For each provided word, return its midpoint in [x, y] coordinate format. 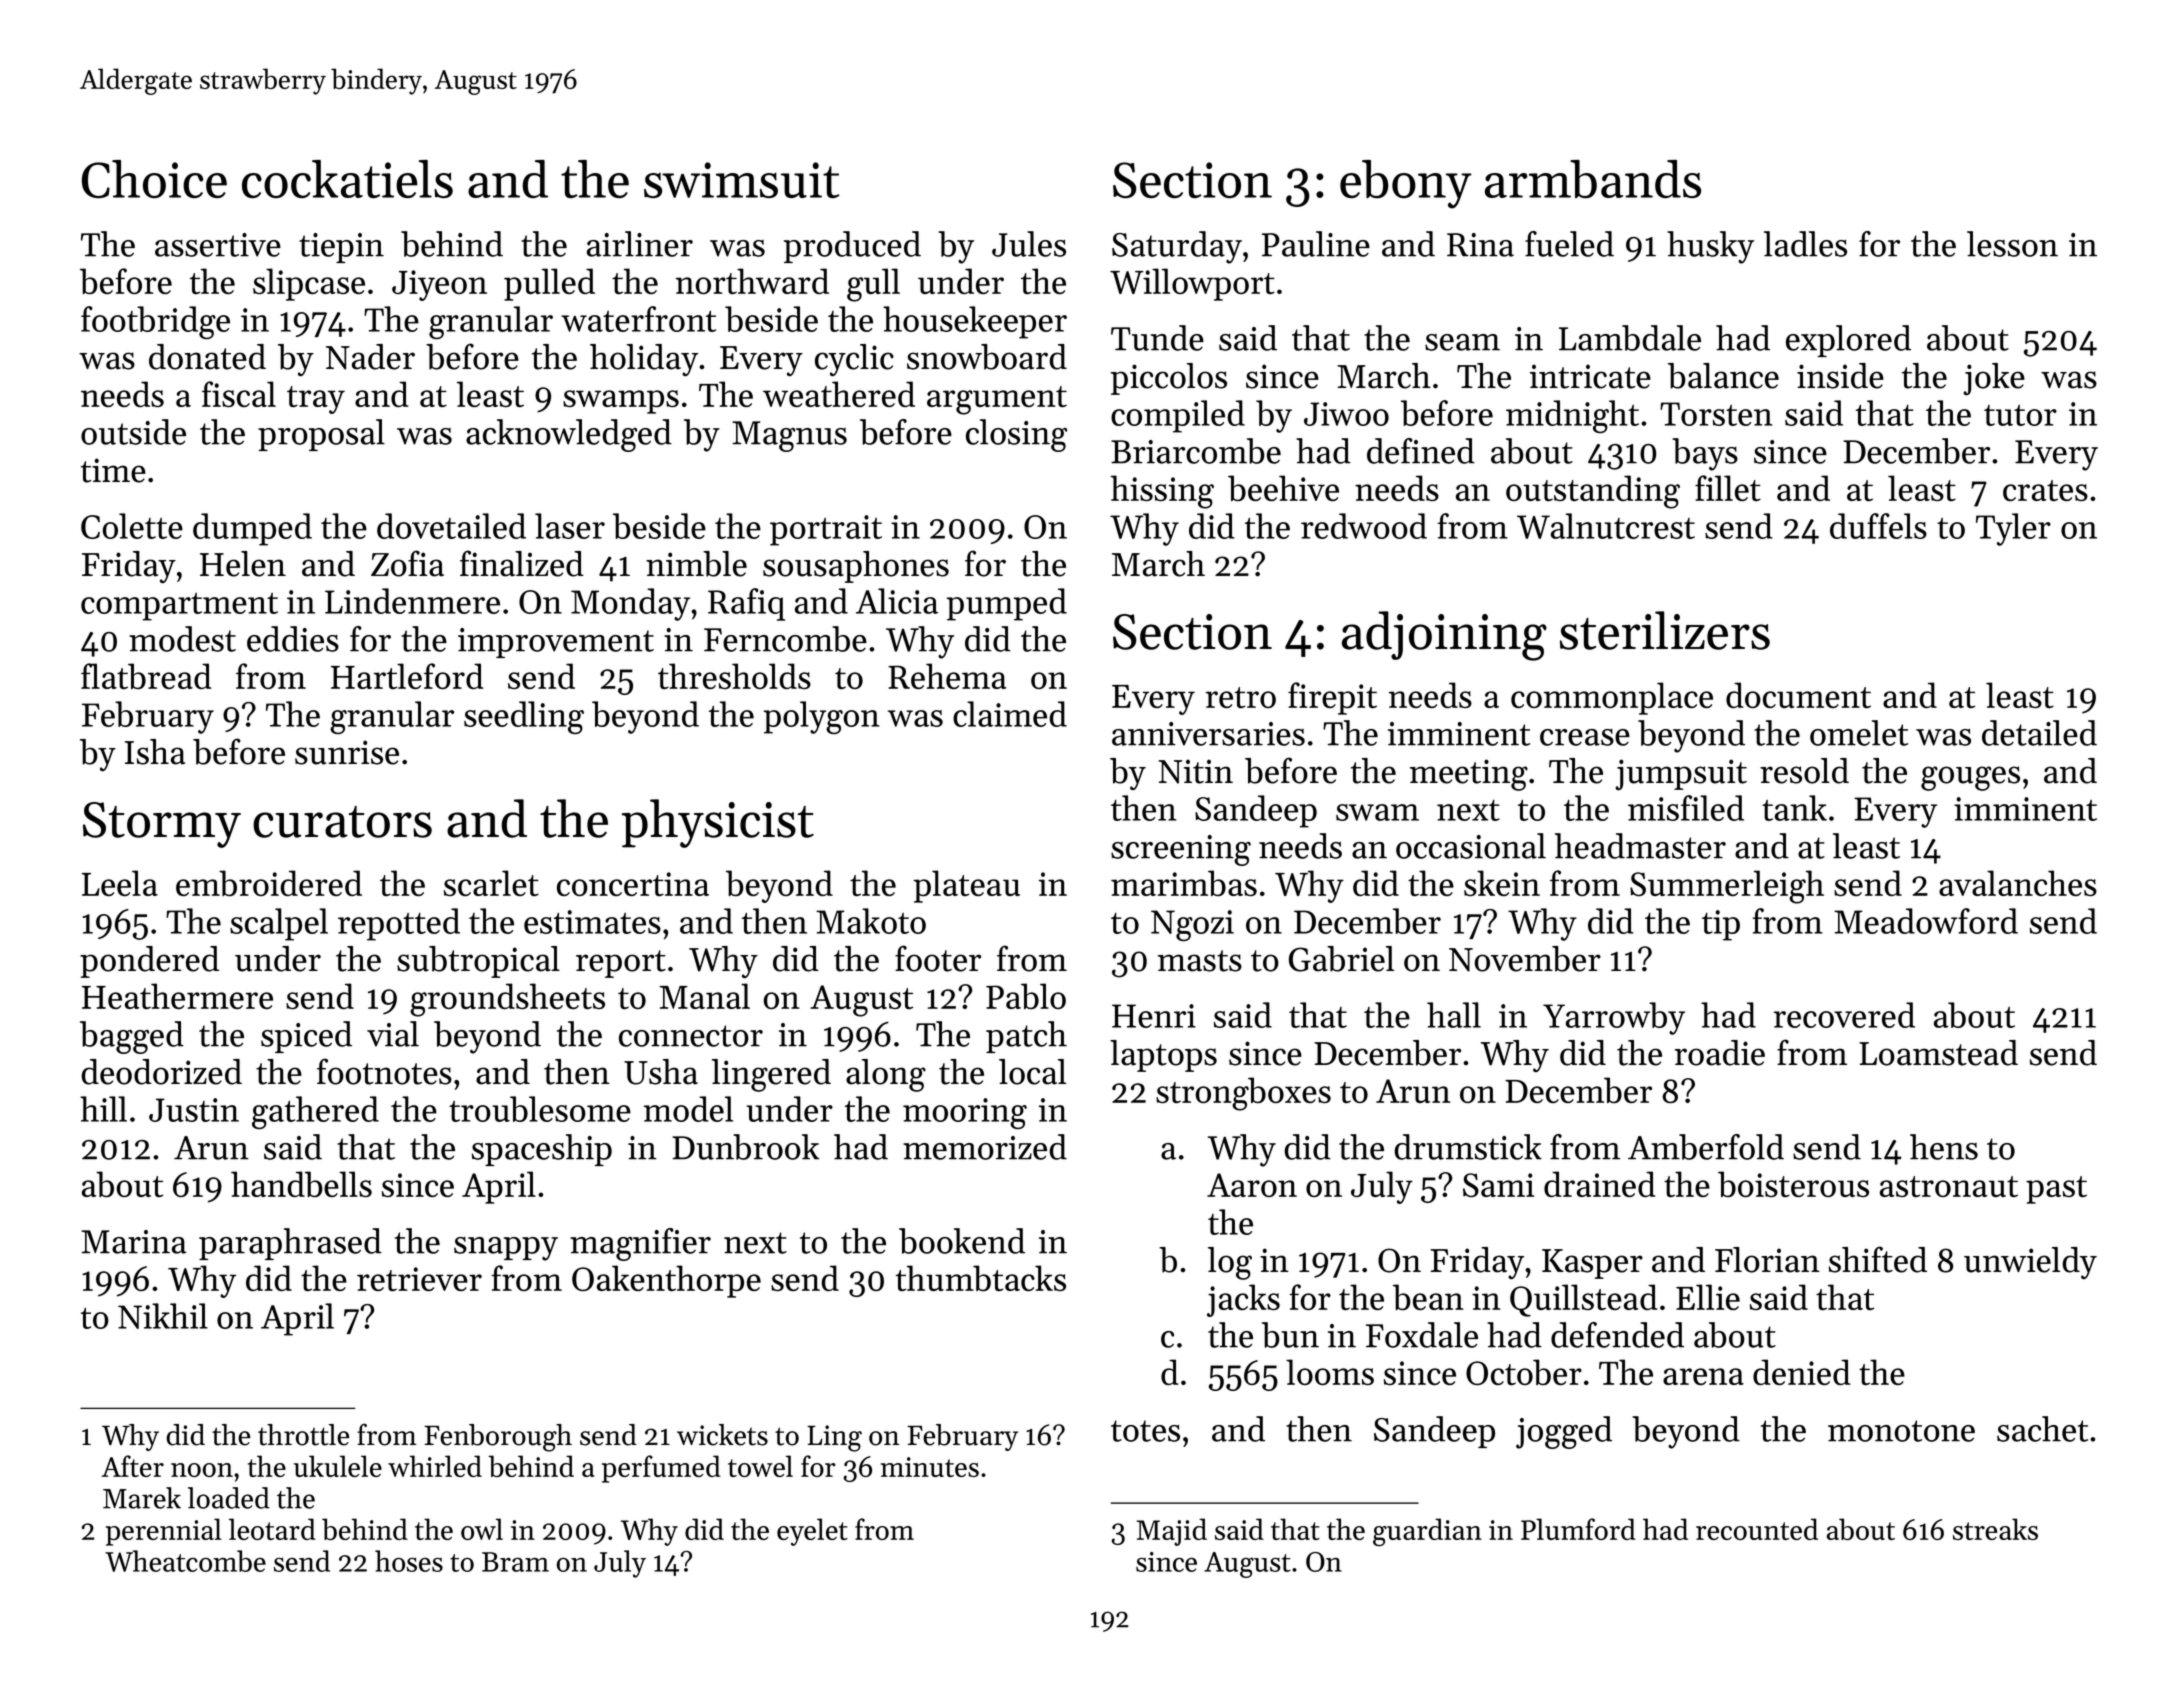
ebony [1406, 184]
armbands [1593, 179]
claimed [1010, 714]
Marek [142, 1498]
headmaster [1640, 846]
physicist [718, 823]
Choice [154, 179]
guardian [1427, 1532]
